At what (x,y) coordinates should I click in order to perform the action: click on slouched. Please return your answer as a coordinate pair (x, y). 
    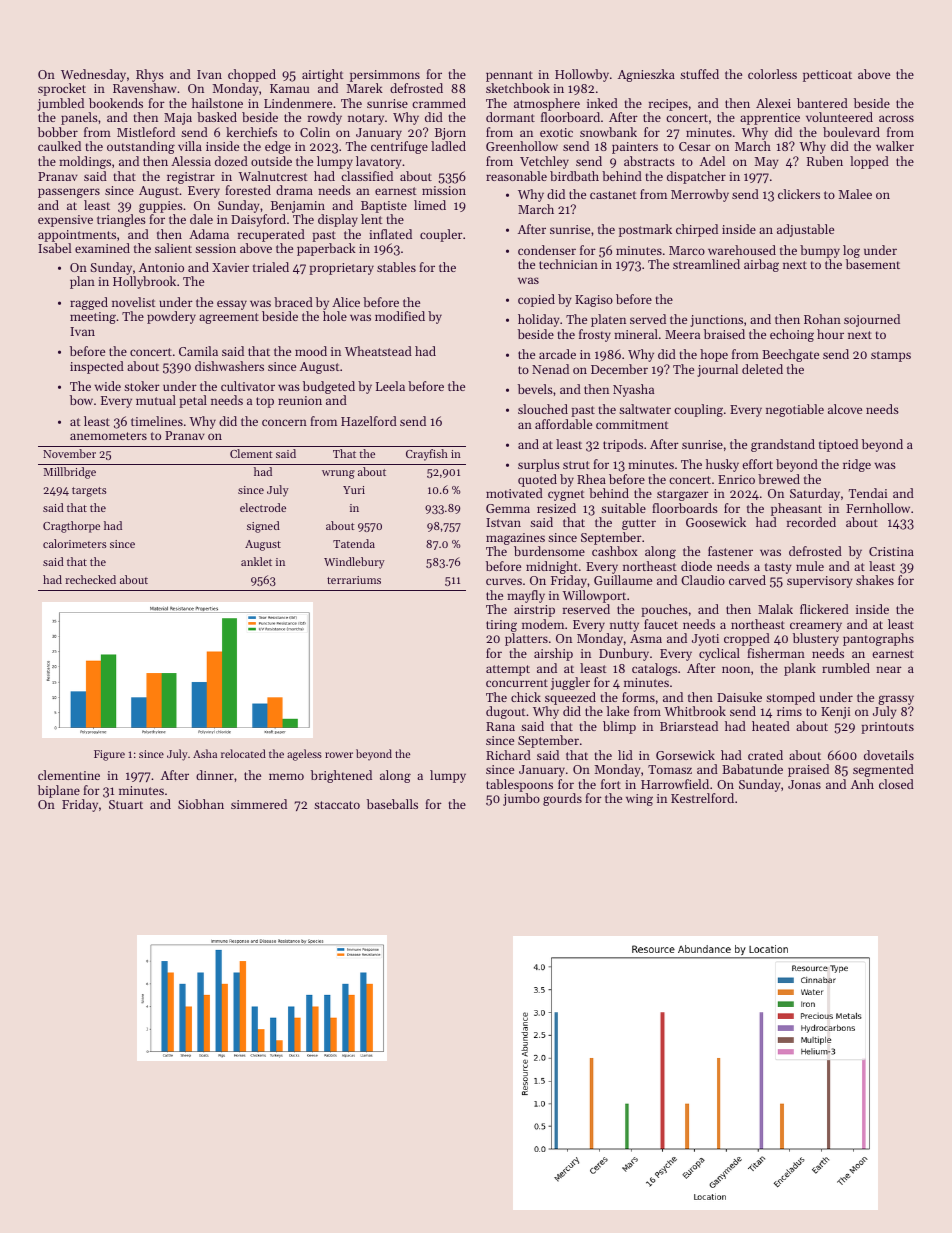
    Looking at the image, I should click on (543, 409).
